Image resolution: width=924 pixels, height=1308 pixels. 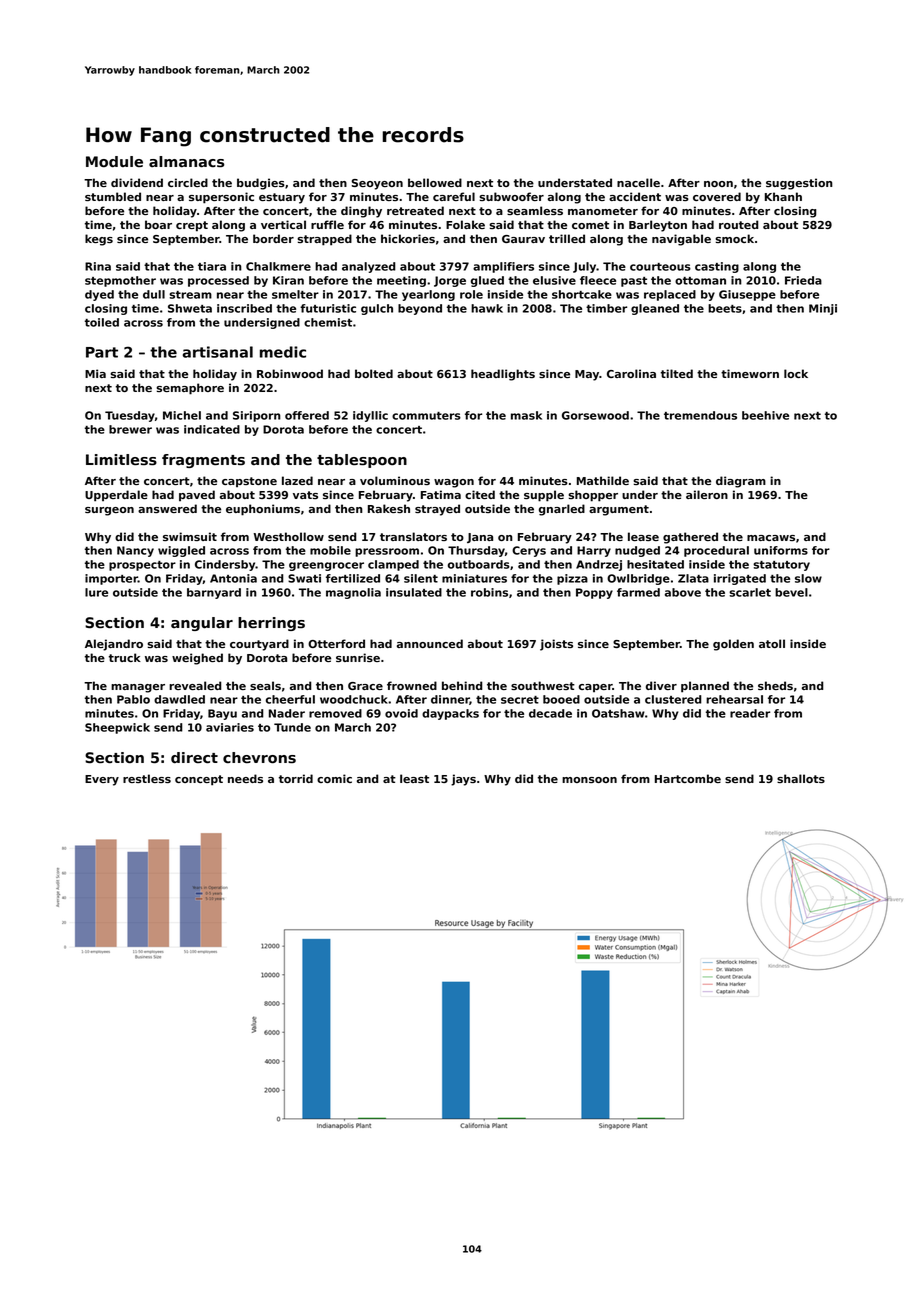 What do you see at coordinates (772, 643) in the image?
I see `atoll` at bounding box center [772, 643].
